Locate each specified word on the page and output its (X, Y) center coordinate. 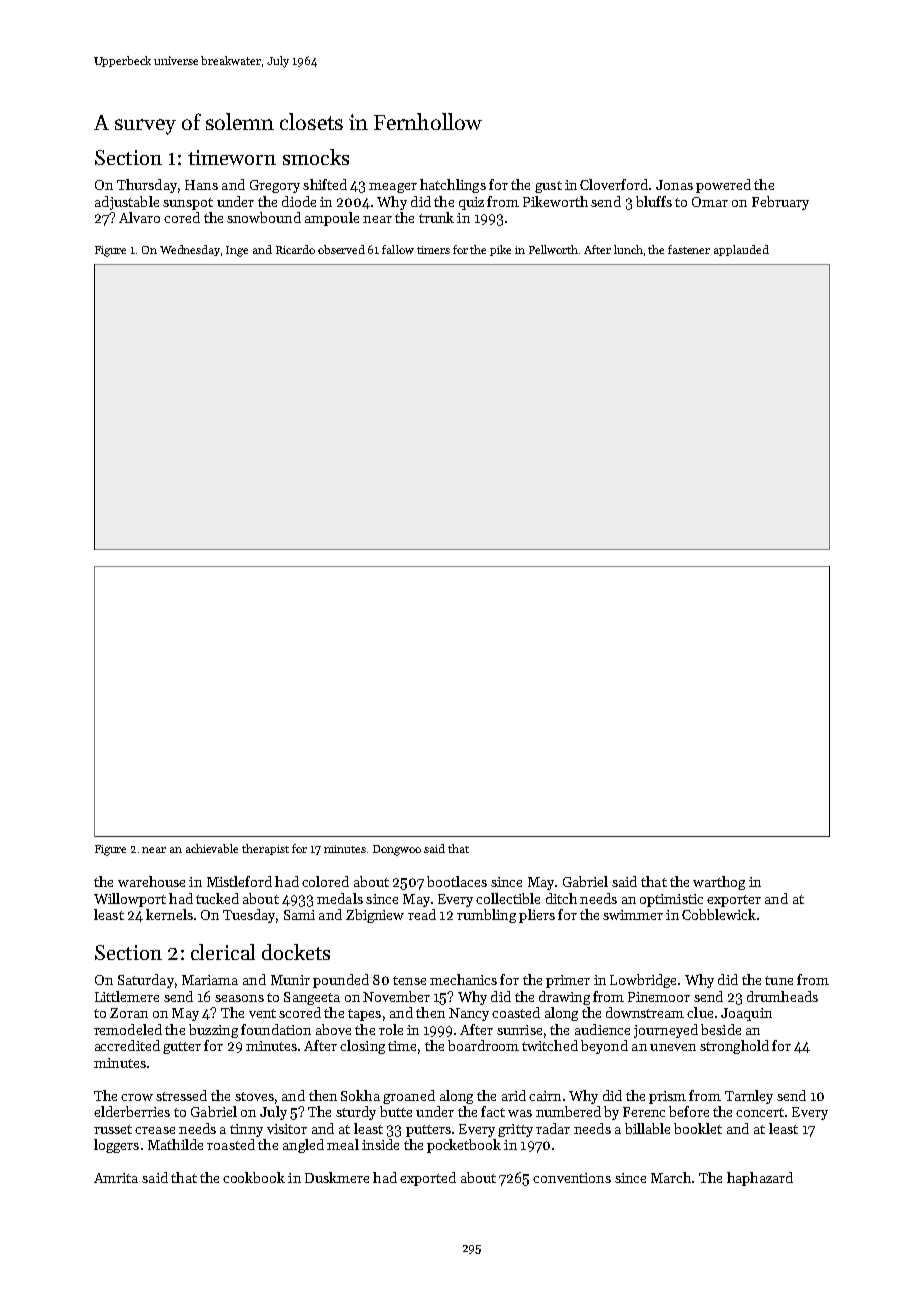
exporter (734, 901)
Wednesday (190, 250)
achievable (212, 848)
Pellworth (553, 249)
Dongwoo (397, 850)
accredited (127, 1045)
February (780, 203)
